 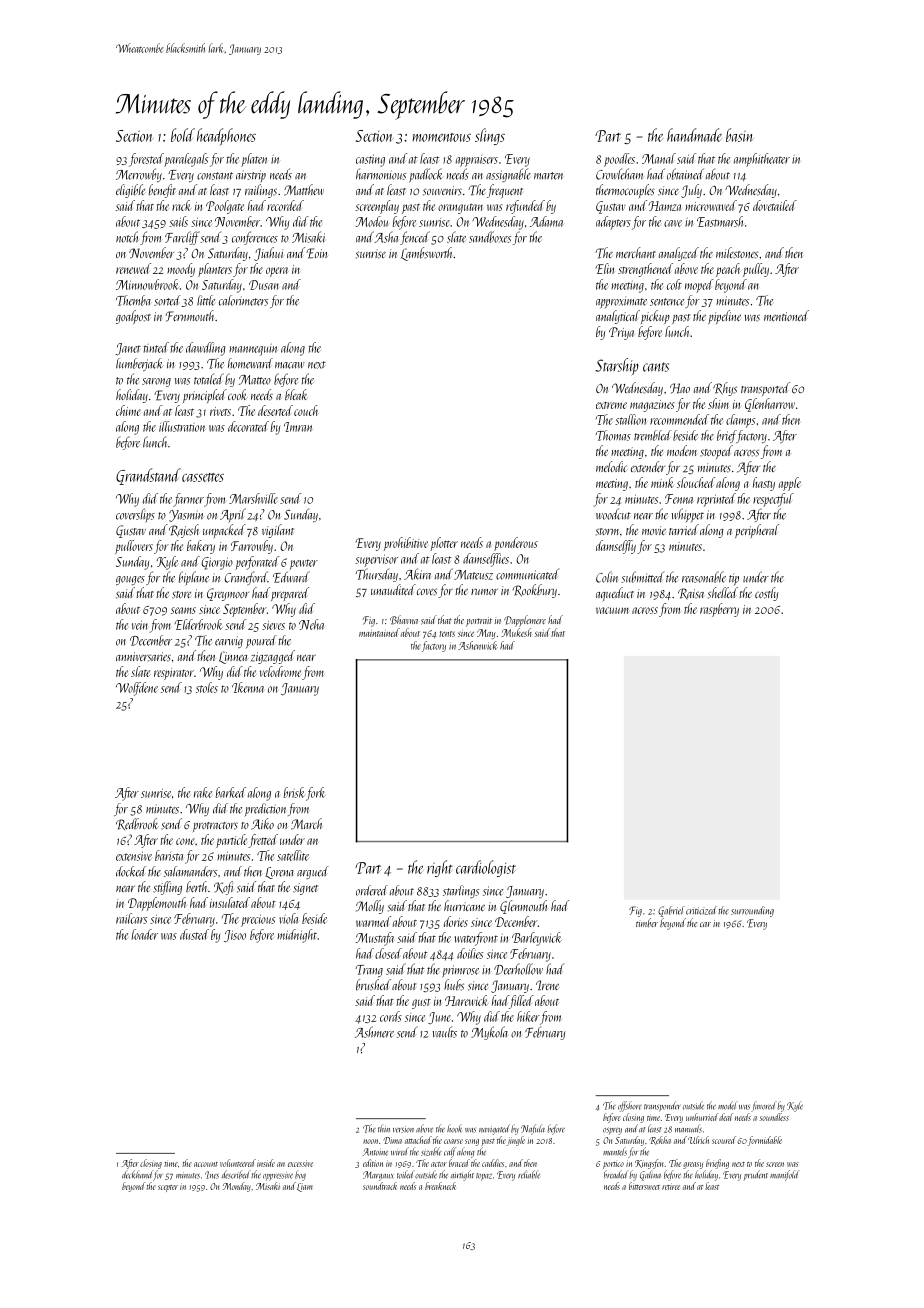 I want to click on bittersweet, so click(x=644, y=1186).
